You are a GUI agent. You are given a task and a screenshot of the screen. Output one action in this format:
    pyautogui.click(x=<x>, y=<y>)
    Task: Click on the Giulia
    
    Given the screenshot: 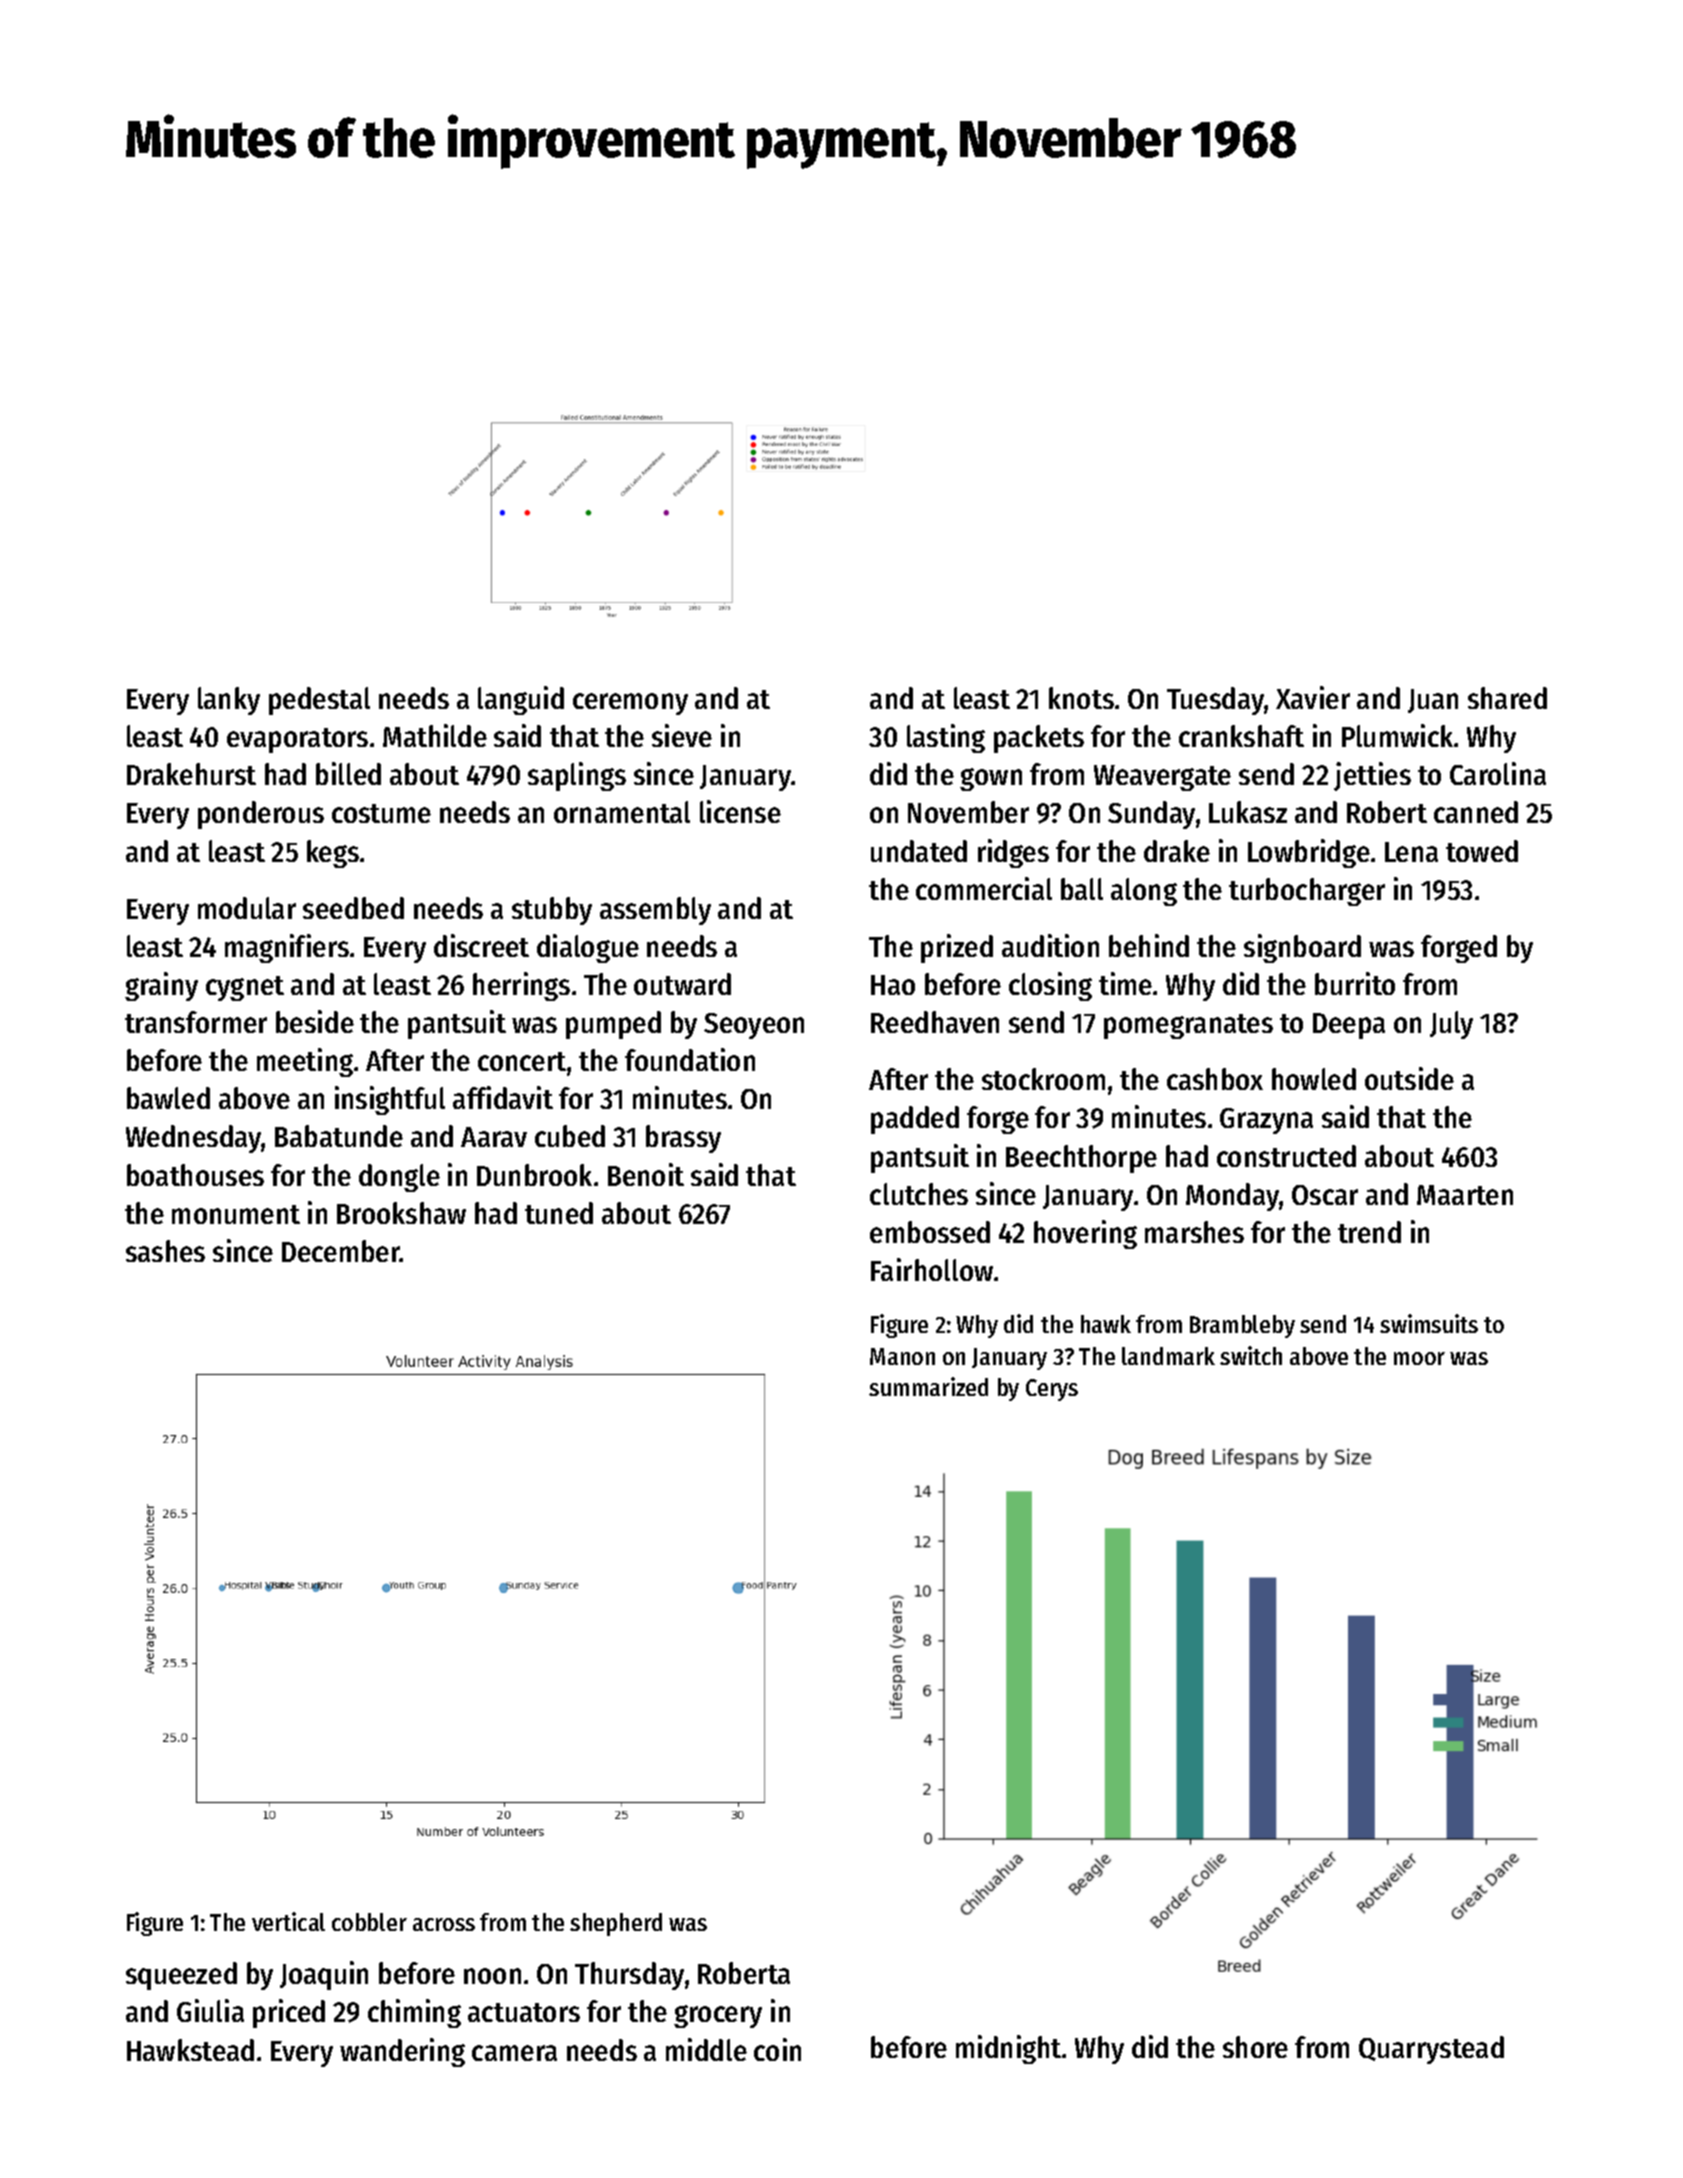 What is the action you would take?
    pyautogui.click(x=210, y=2010)
